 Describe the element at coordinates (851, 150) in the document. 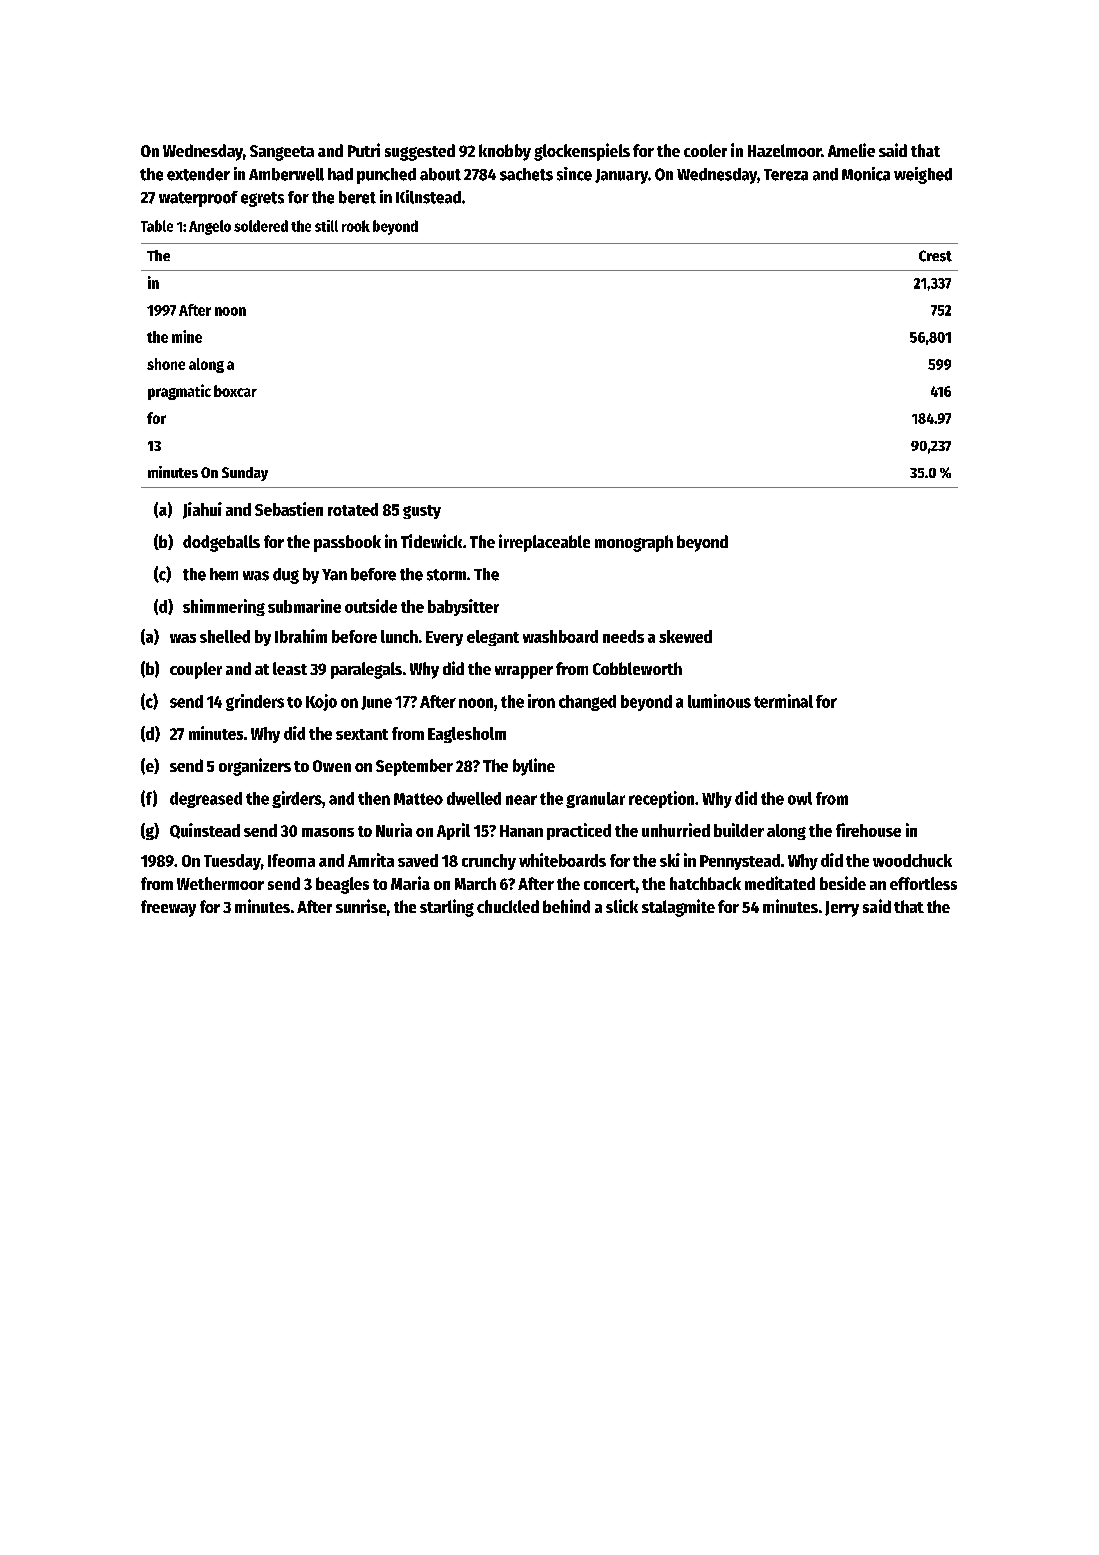

I see `Amelie` at that location.
